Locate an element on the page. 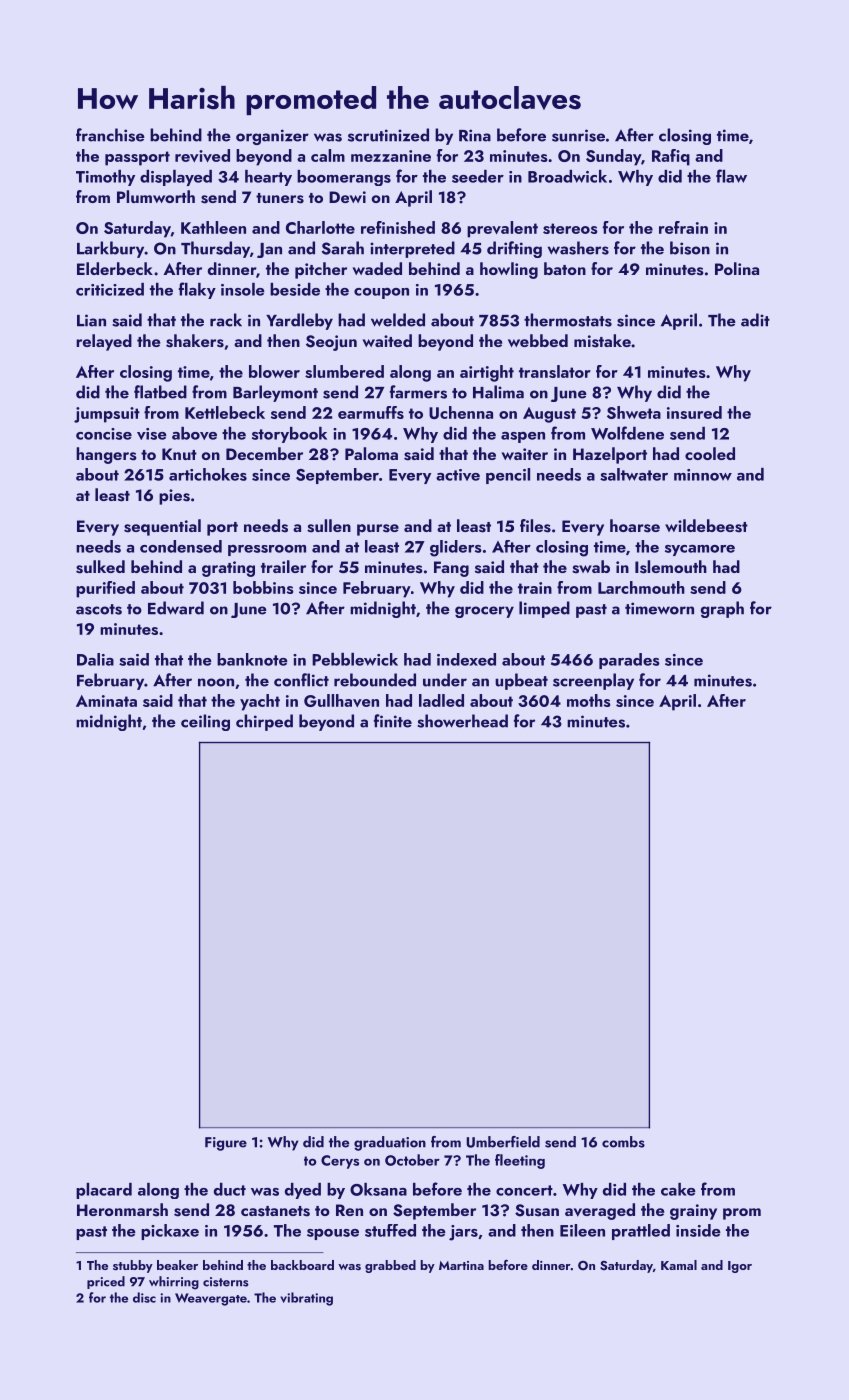  Rafiq is located at coordinates (671, 157).
